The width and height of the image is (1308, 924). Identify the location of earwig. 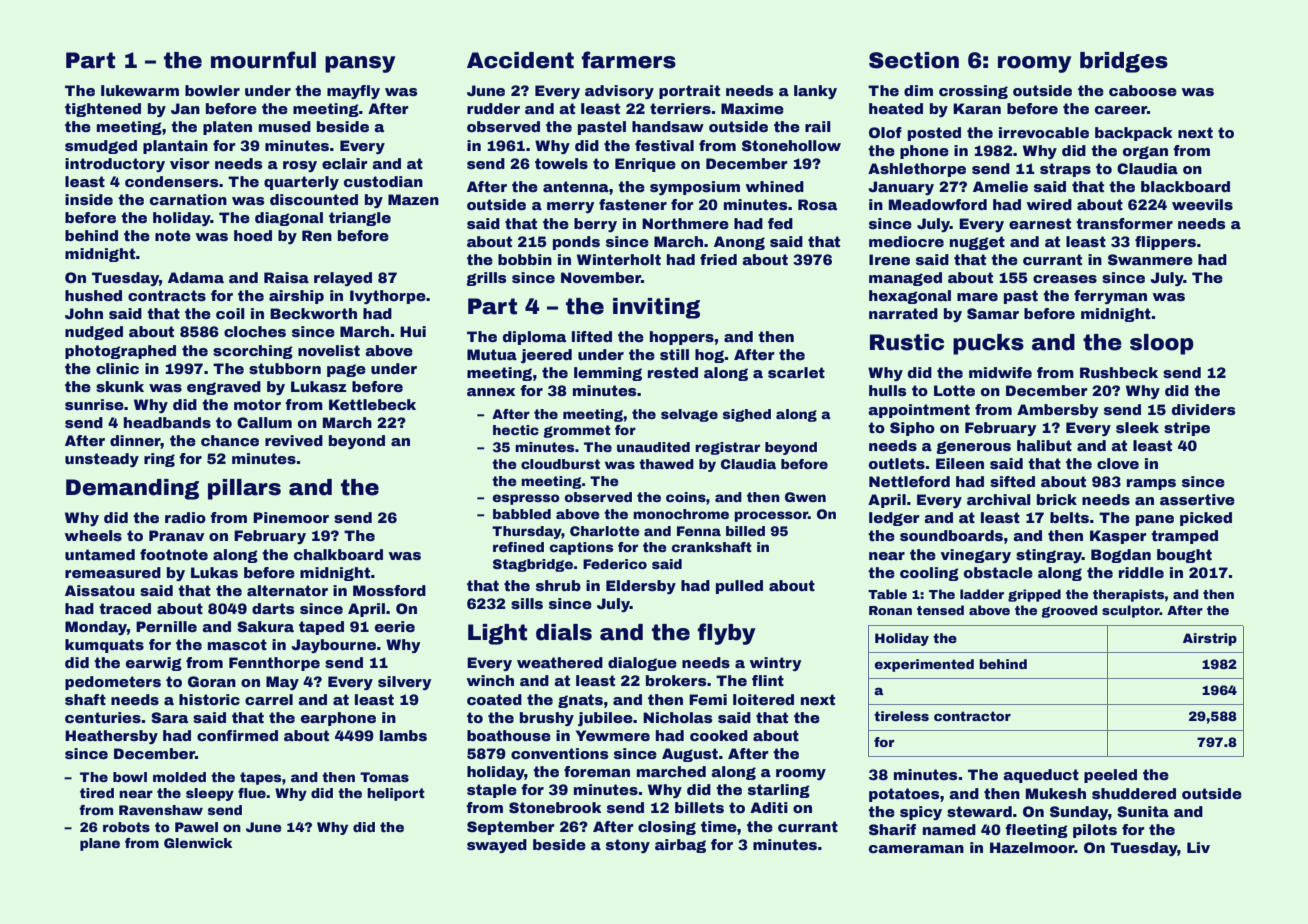
(154, 664).
